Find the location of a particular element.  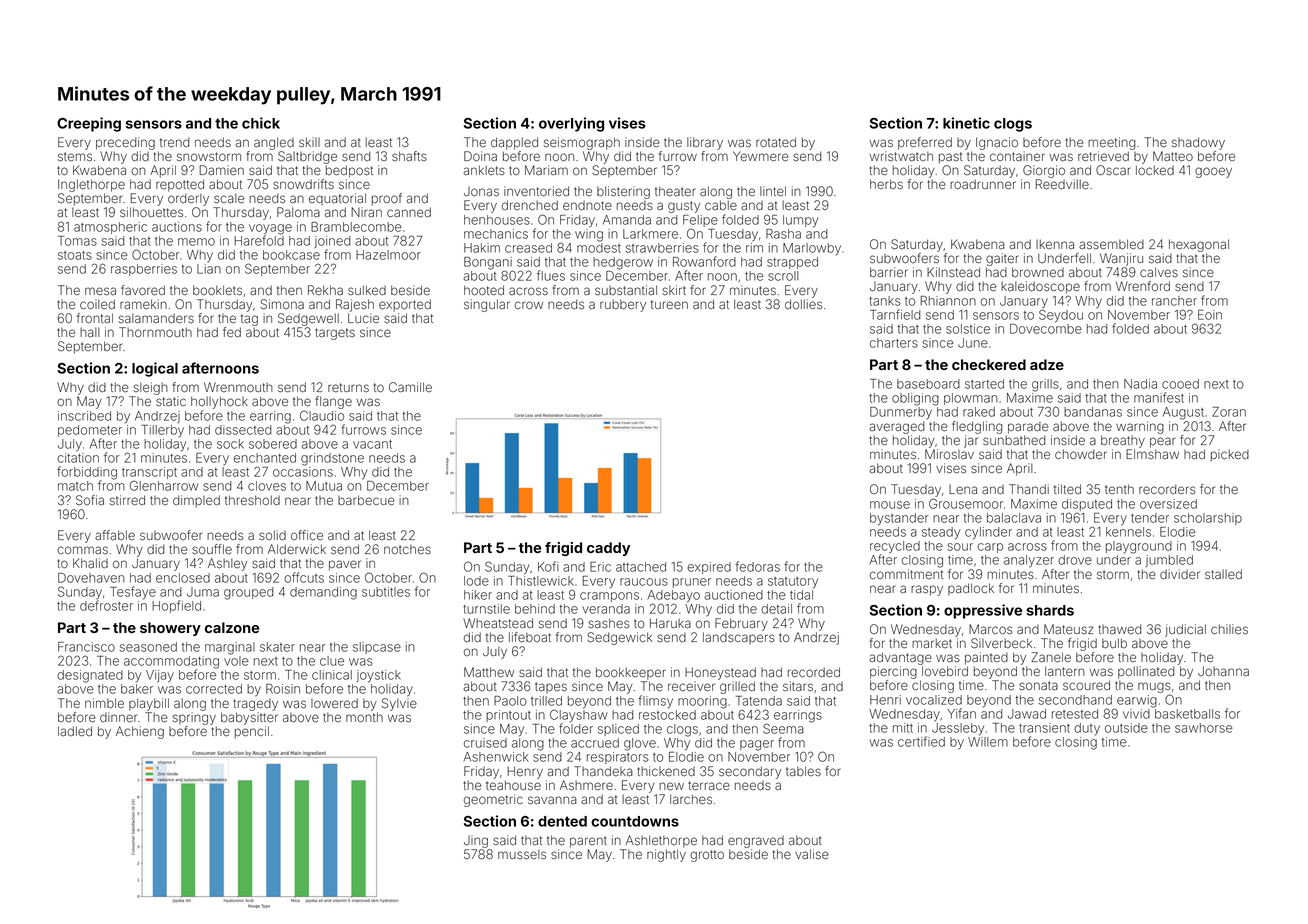

bookcase is located at coordinates (291, 255).
